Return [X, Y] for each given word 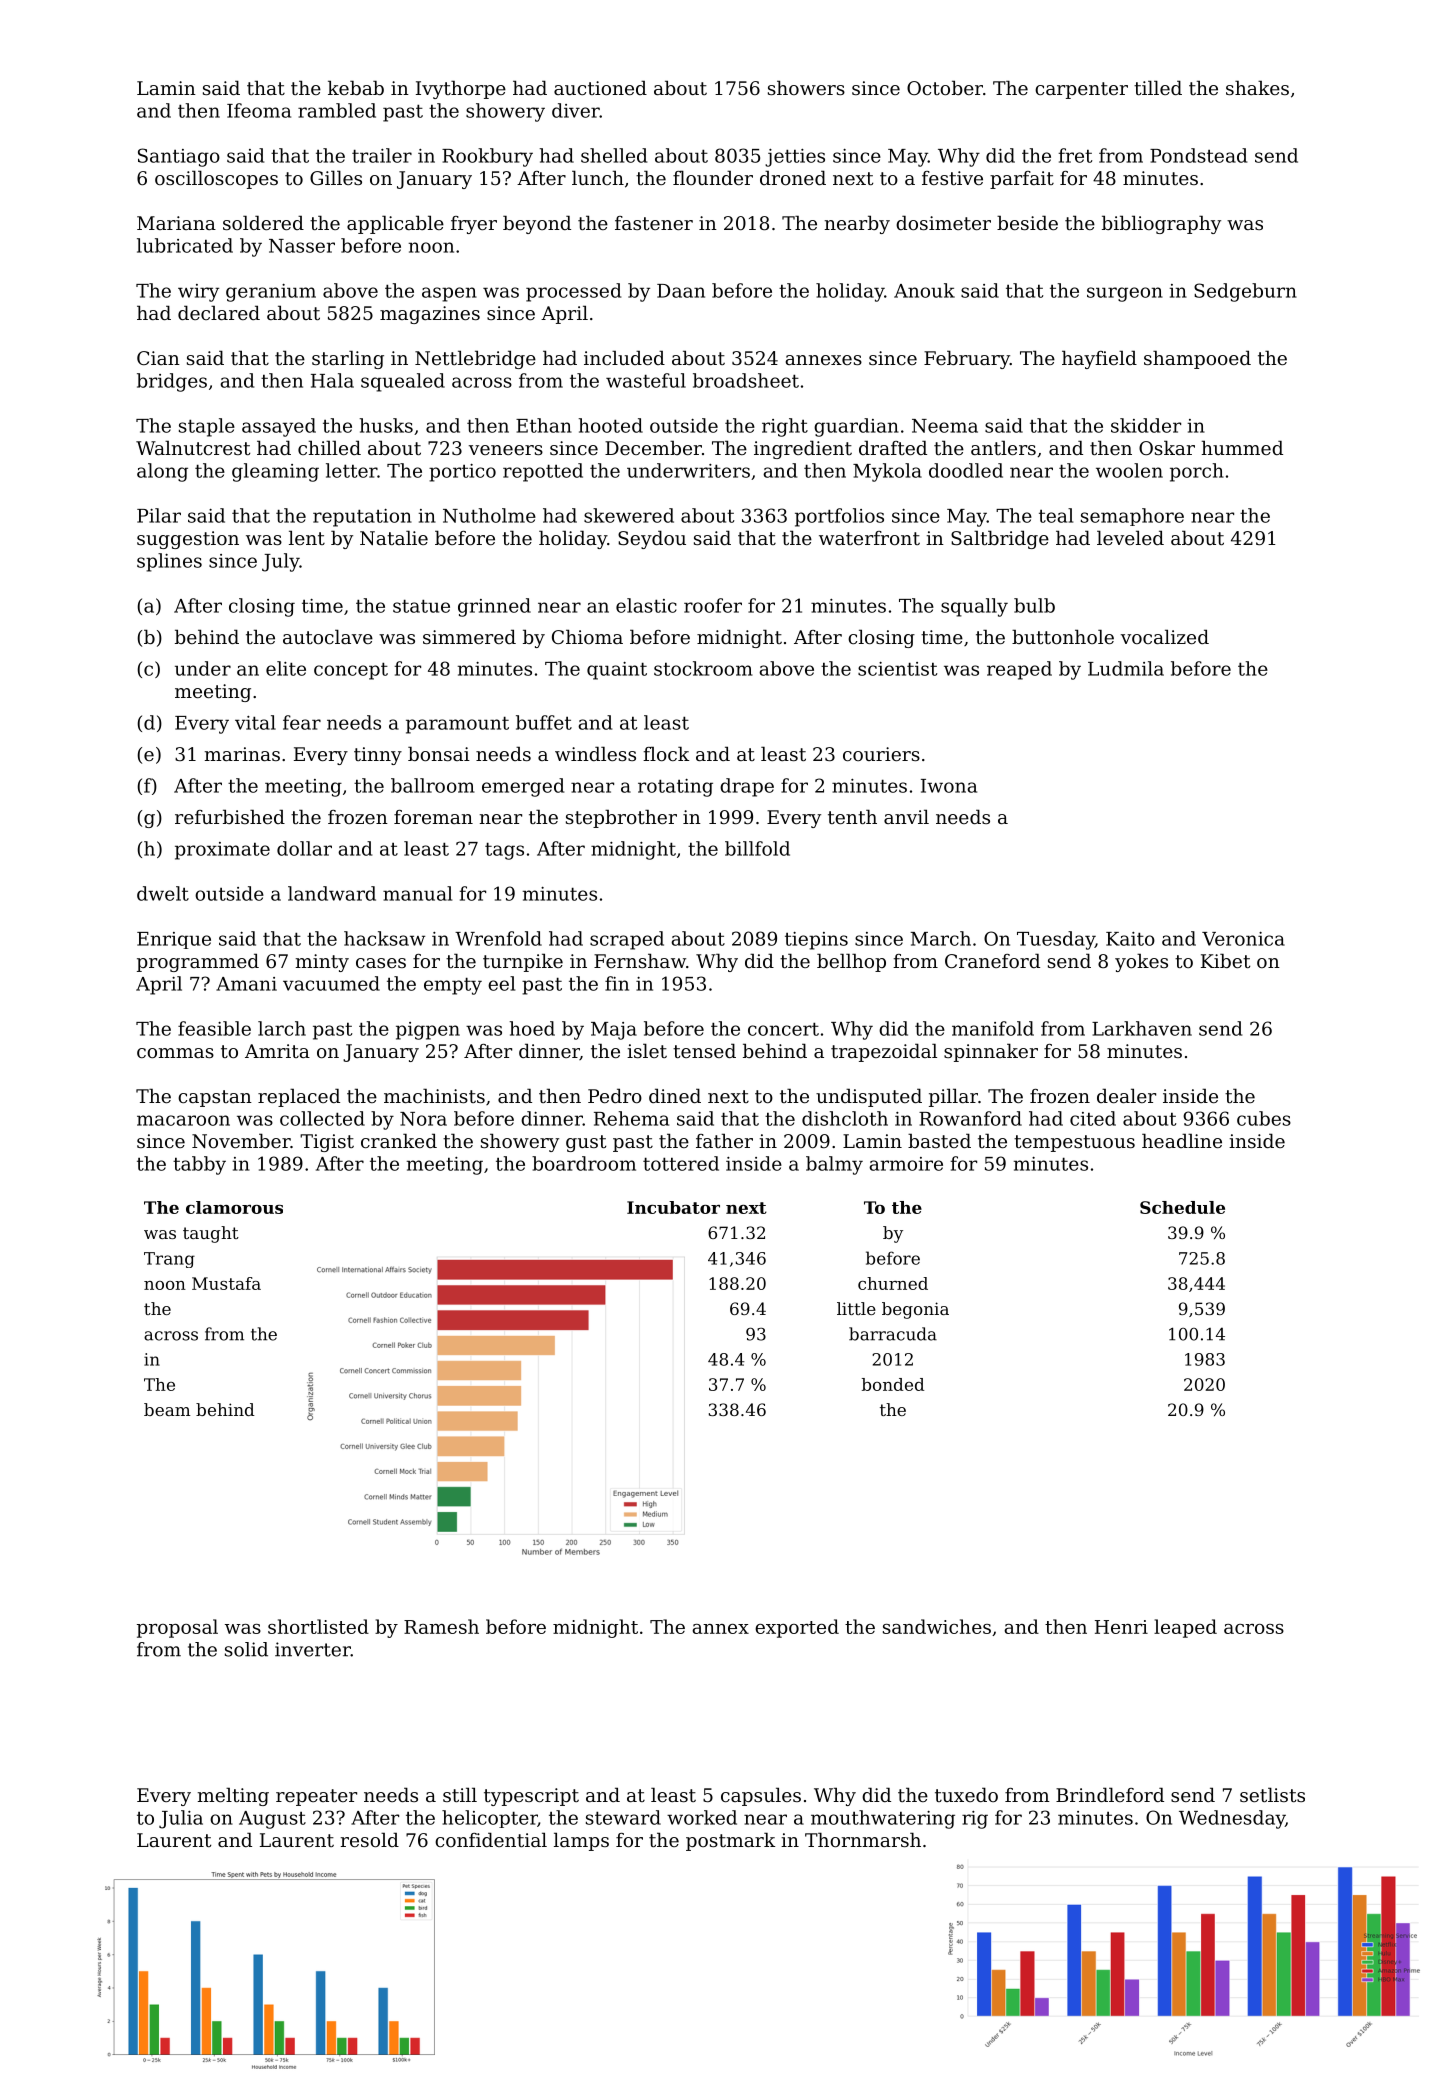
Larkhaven [1142, 1028]
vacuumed [331, 983]
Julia [181, 1819]
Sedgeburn [1245, 292]
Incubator [673, 1207]
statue [421, 606]
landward [332, 893]
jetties [795, 158]
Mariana [176, 223]
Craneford [992, 960]
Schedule [1182, 1207]
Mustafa [226, 1283]
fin [617, 983]
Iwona [949, 786]
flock [666, 753]
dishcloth [845, 1118]
